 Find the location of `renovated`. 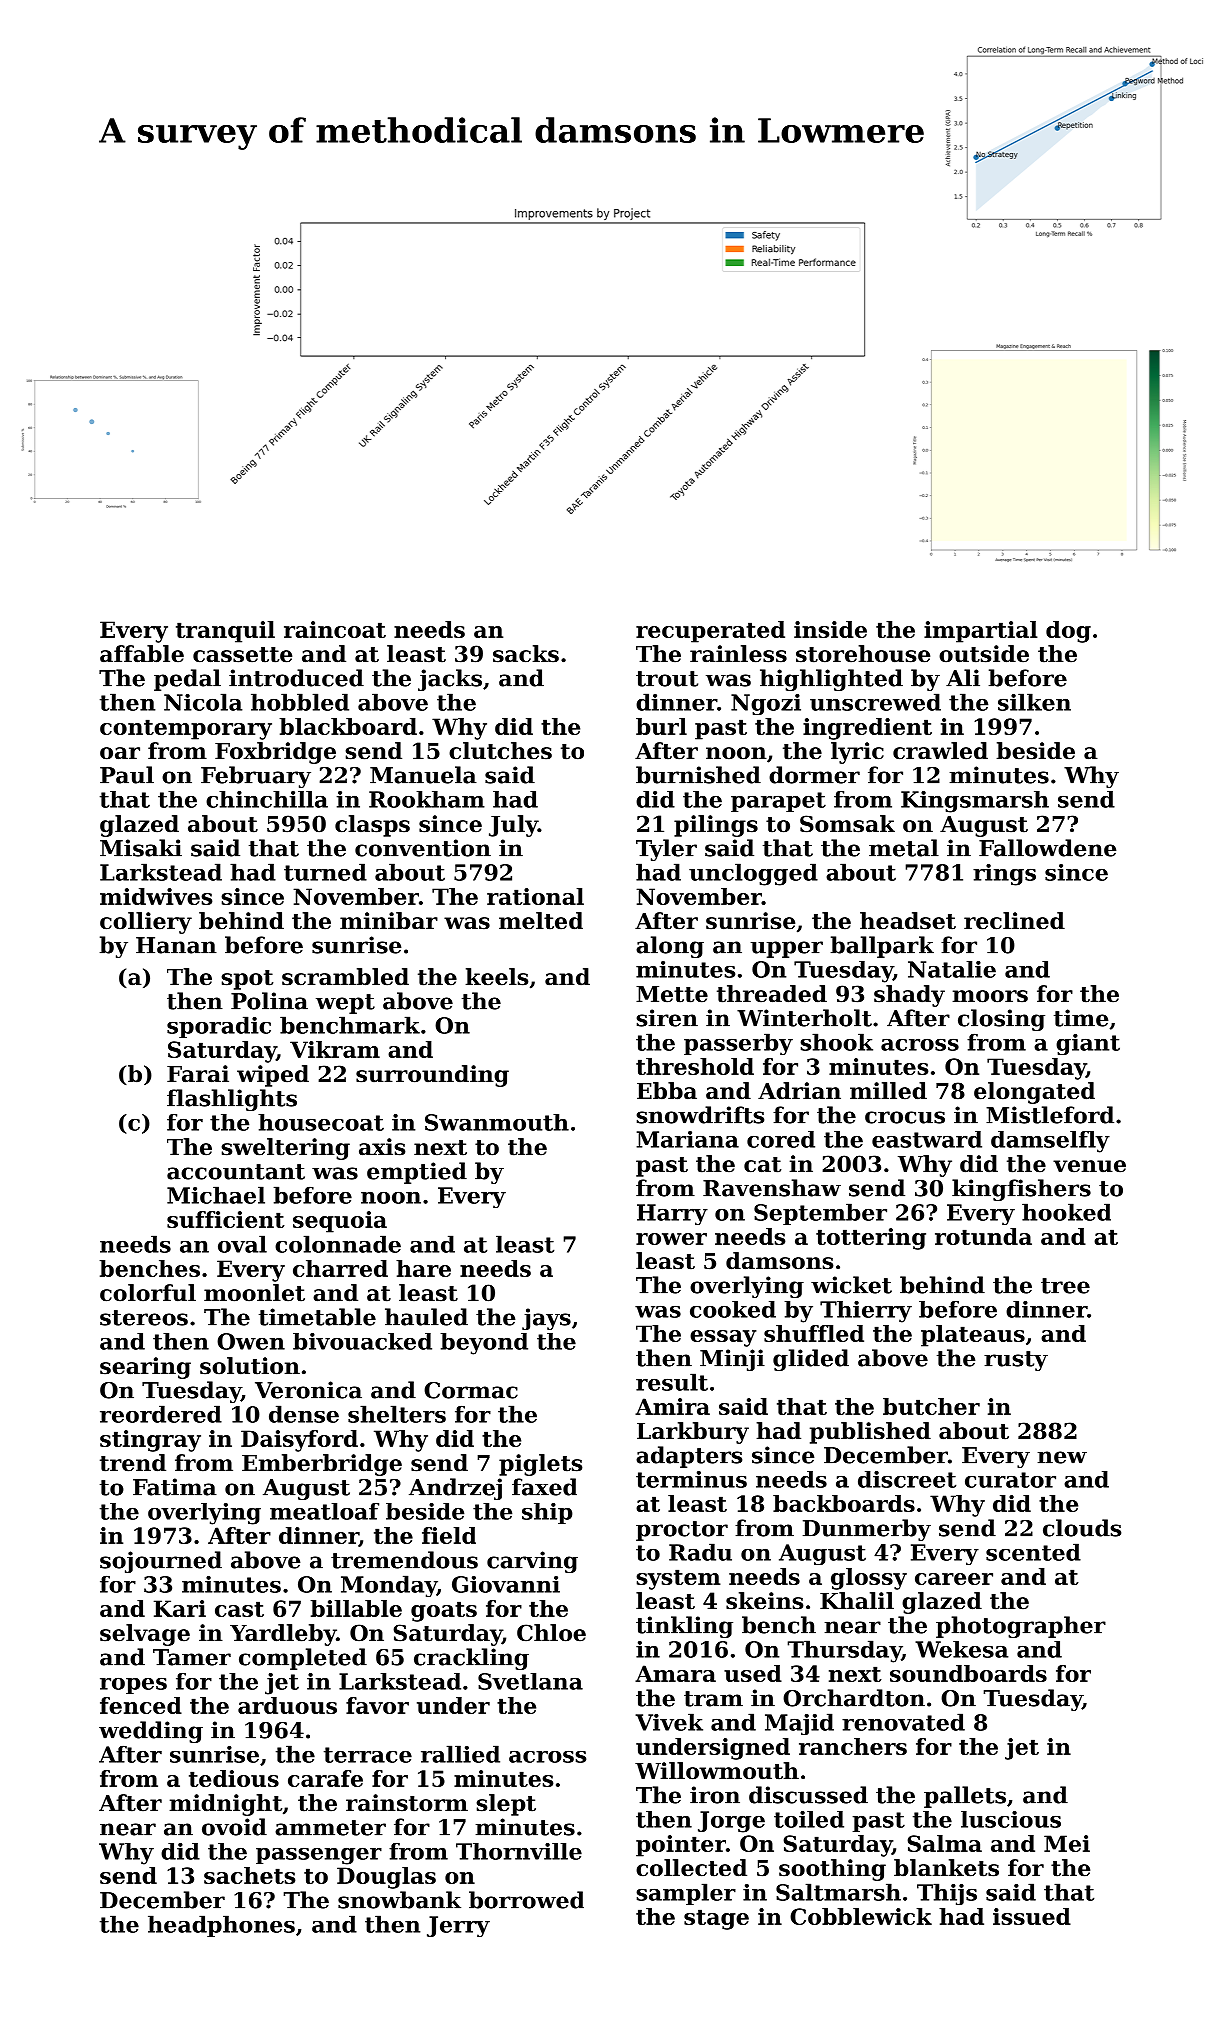

renovated is located at coordinates (903, 1722).
